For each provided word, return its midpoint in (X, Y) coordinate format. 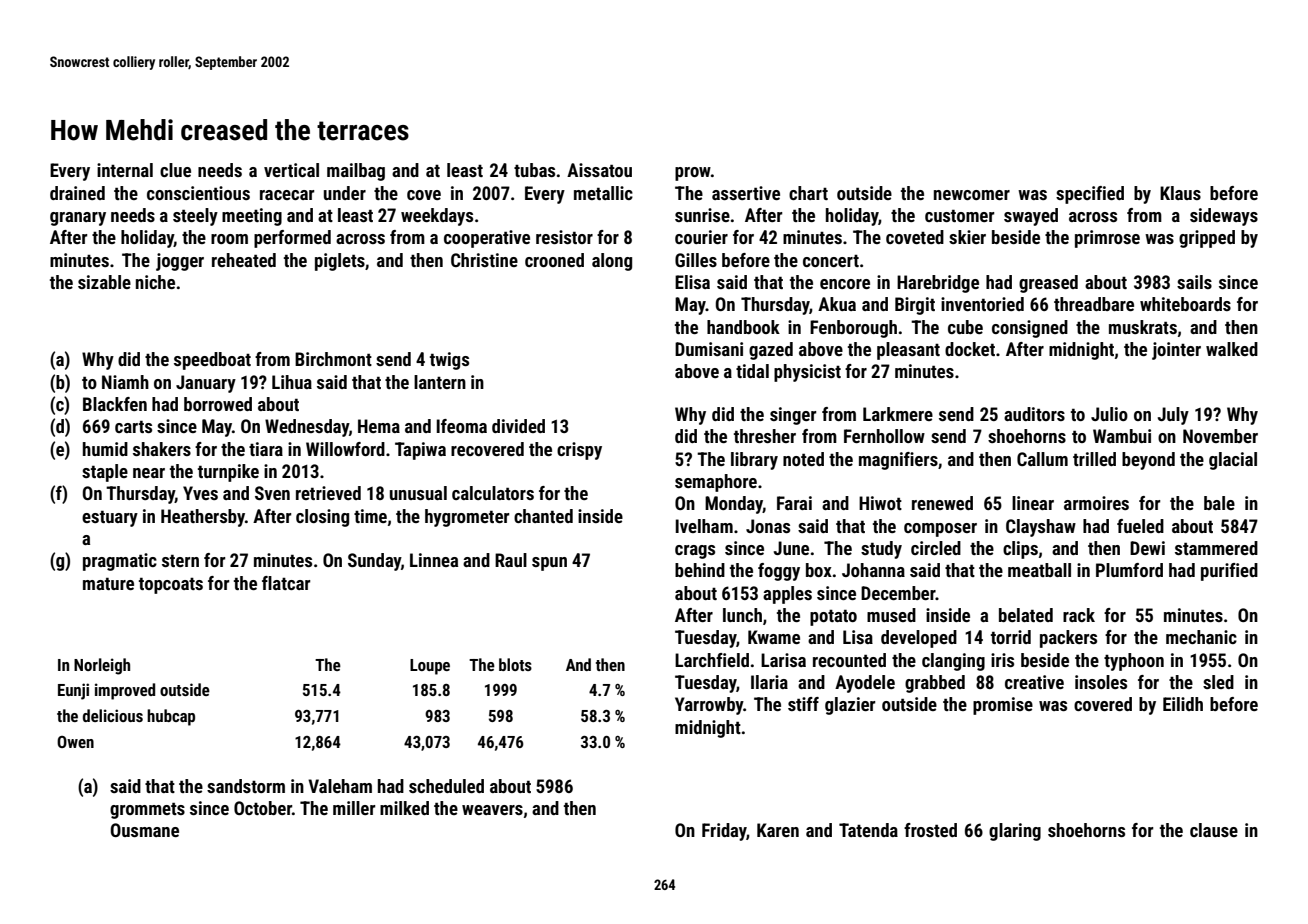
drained (77, 193)
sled (1218, 682)
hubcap (171, 717)
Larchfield (712, 660)
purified (1229, 572)
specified (1090, 195)
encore (845, 284)
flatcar (286, 583)
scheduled (446, 786)
